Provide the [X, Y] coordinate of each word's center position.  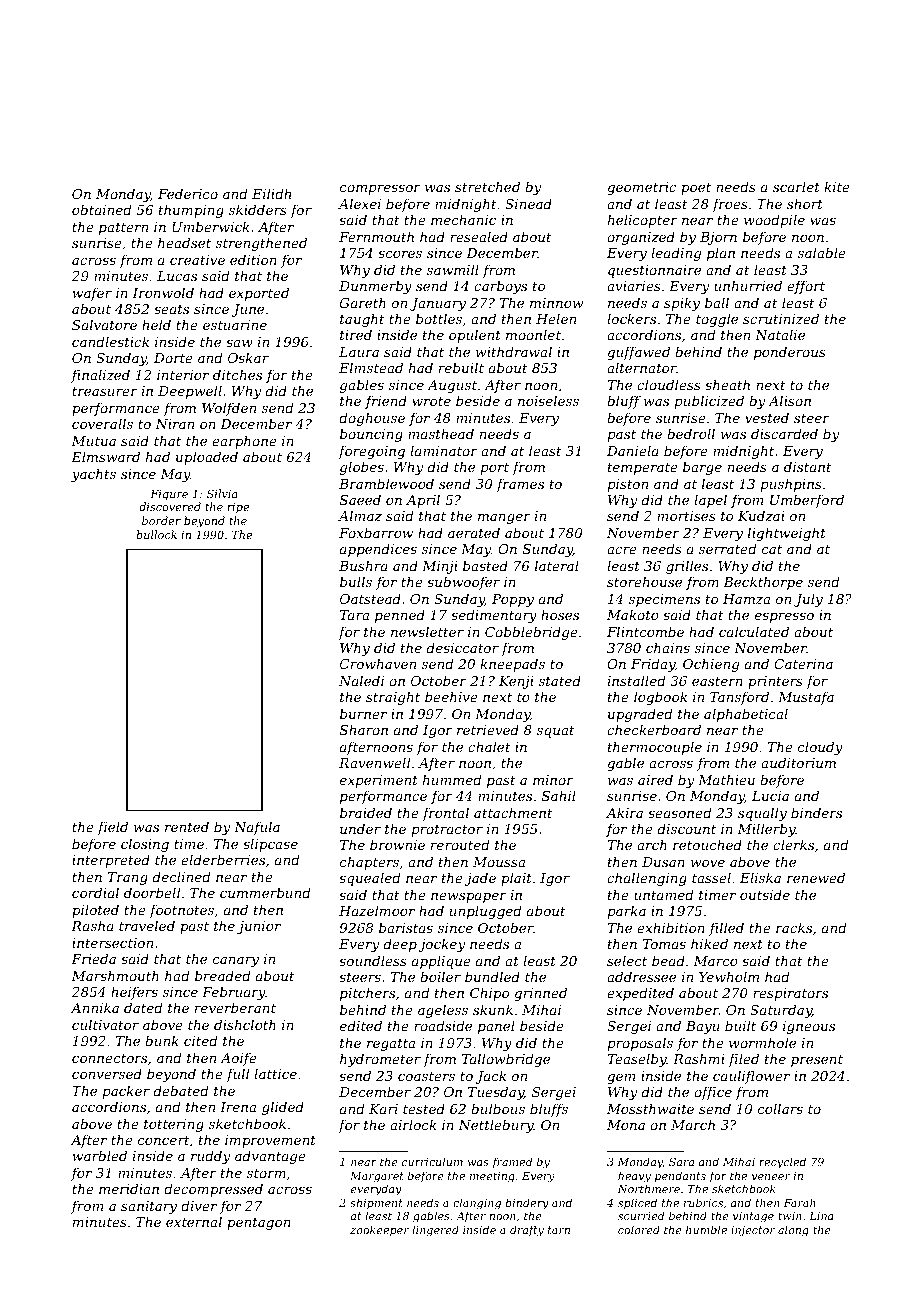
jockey [442, 945]
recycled [782, 1163]
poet [696, 189]
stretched [487, 186]
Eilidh [271, 193]
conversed [107, 1073]
